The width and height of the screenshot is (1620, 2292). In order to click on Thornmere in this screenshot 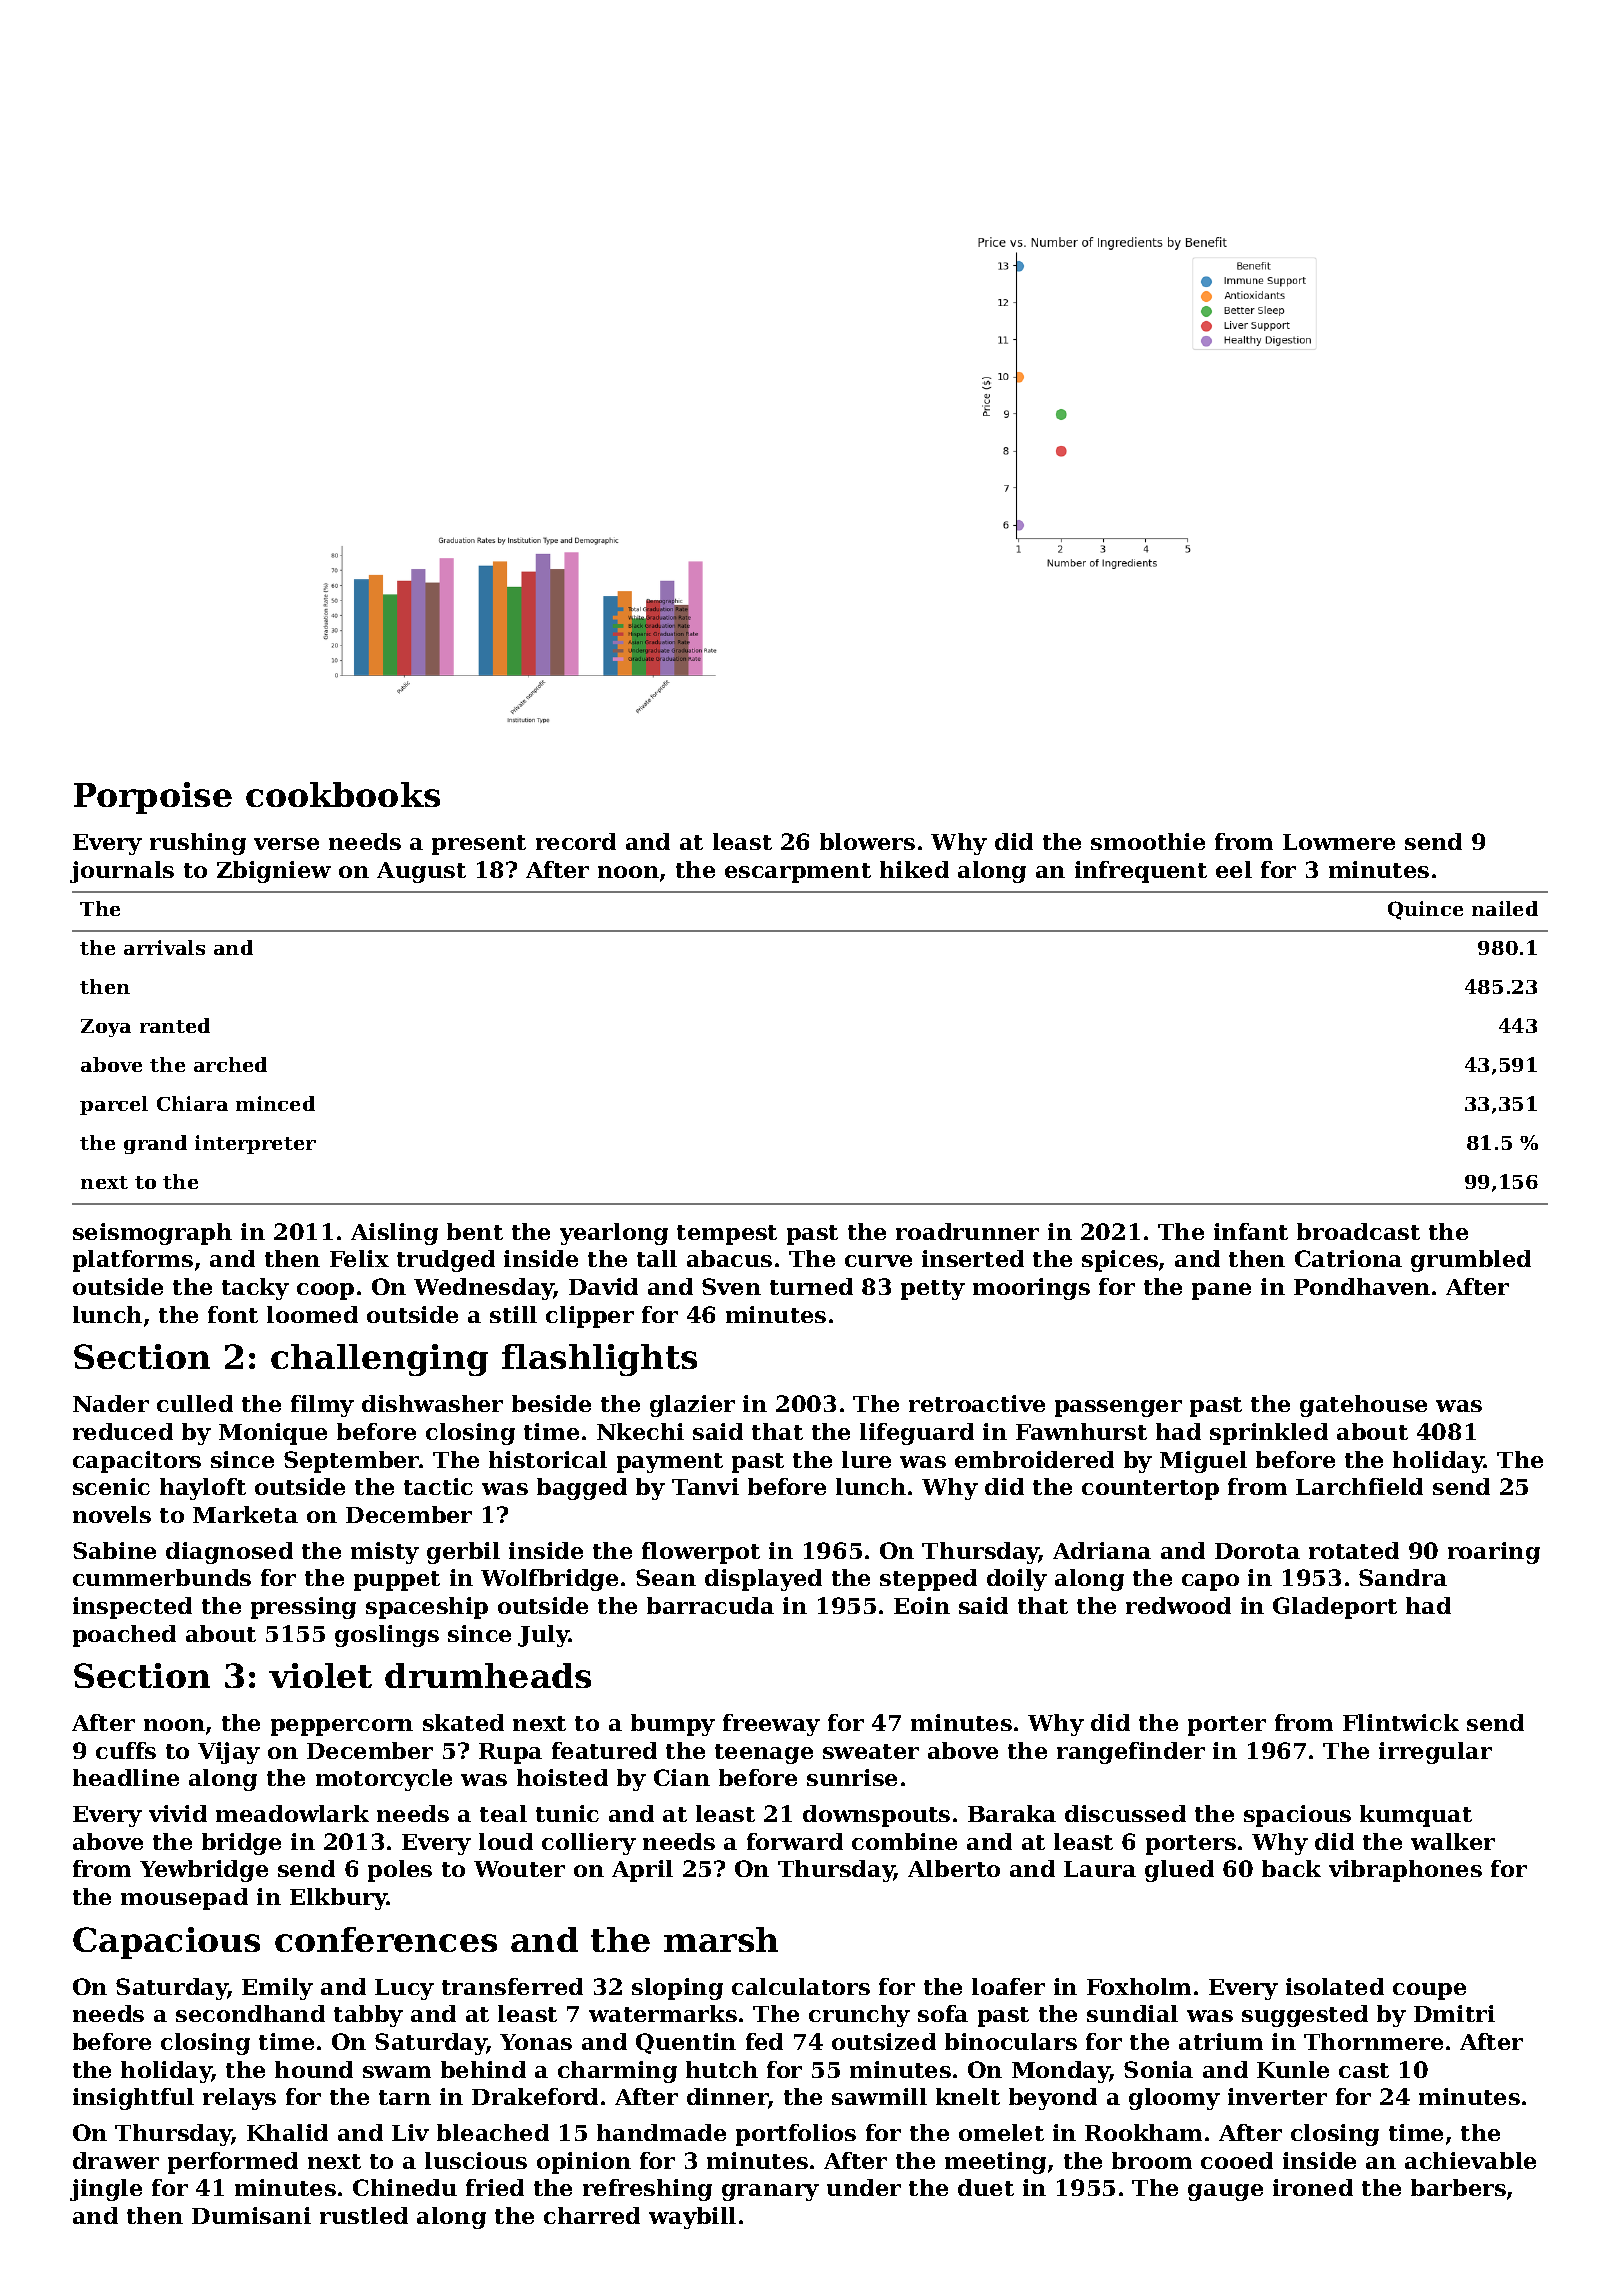, I will do `click(1373, 2041)`.
